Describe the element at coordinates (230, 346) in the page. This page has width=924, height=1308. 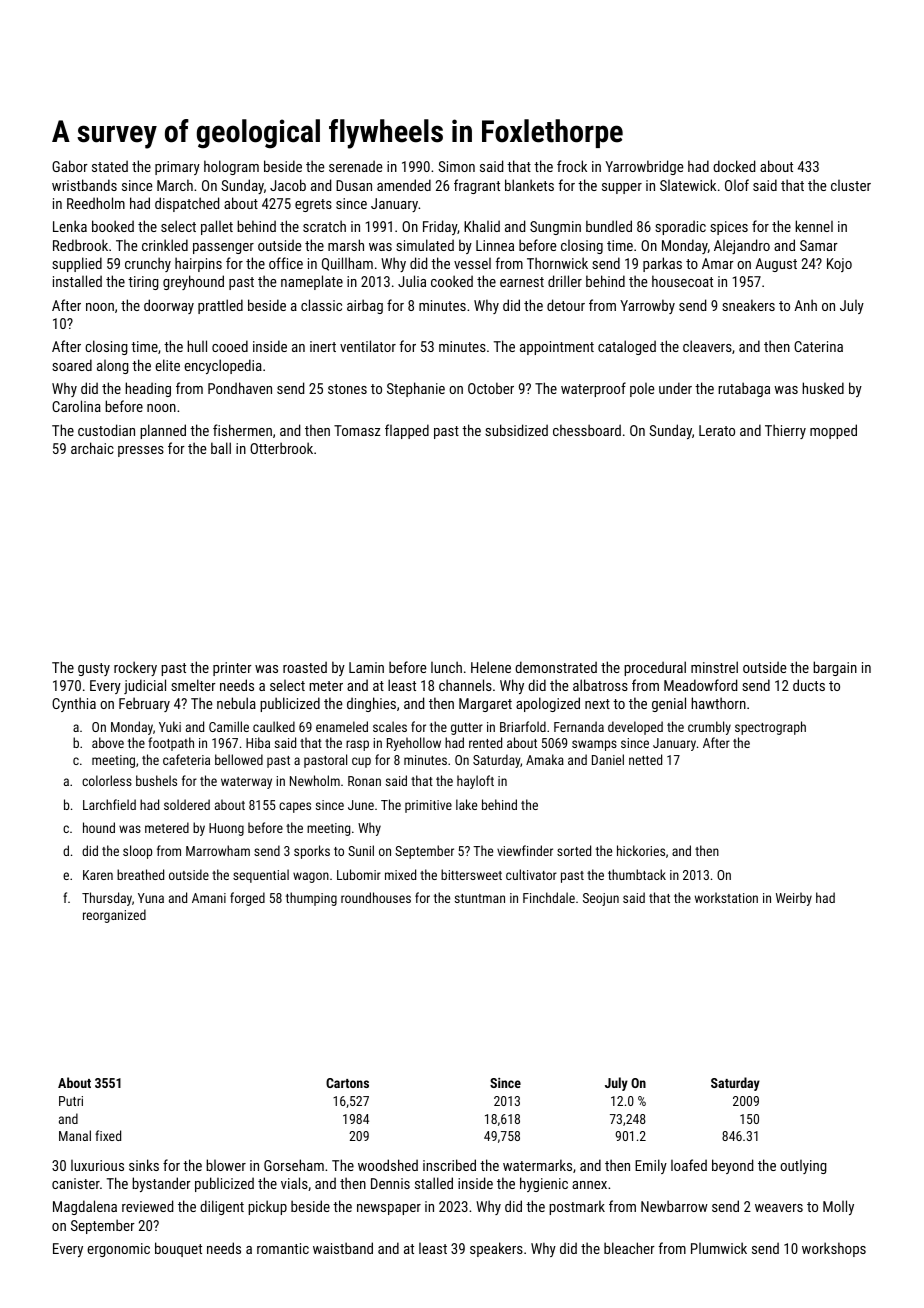
I see `cooed` at that location.
